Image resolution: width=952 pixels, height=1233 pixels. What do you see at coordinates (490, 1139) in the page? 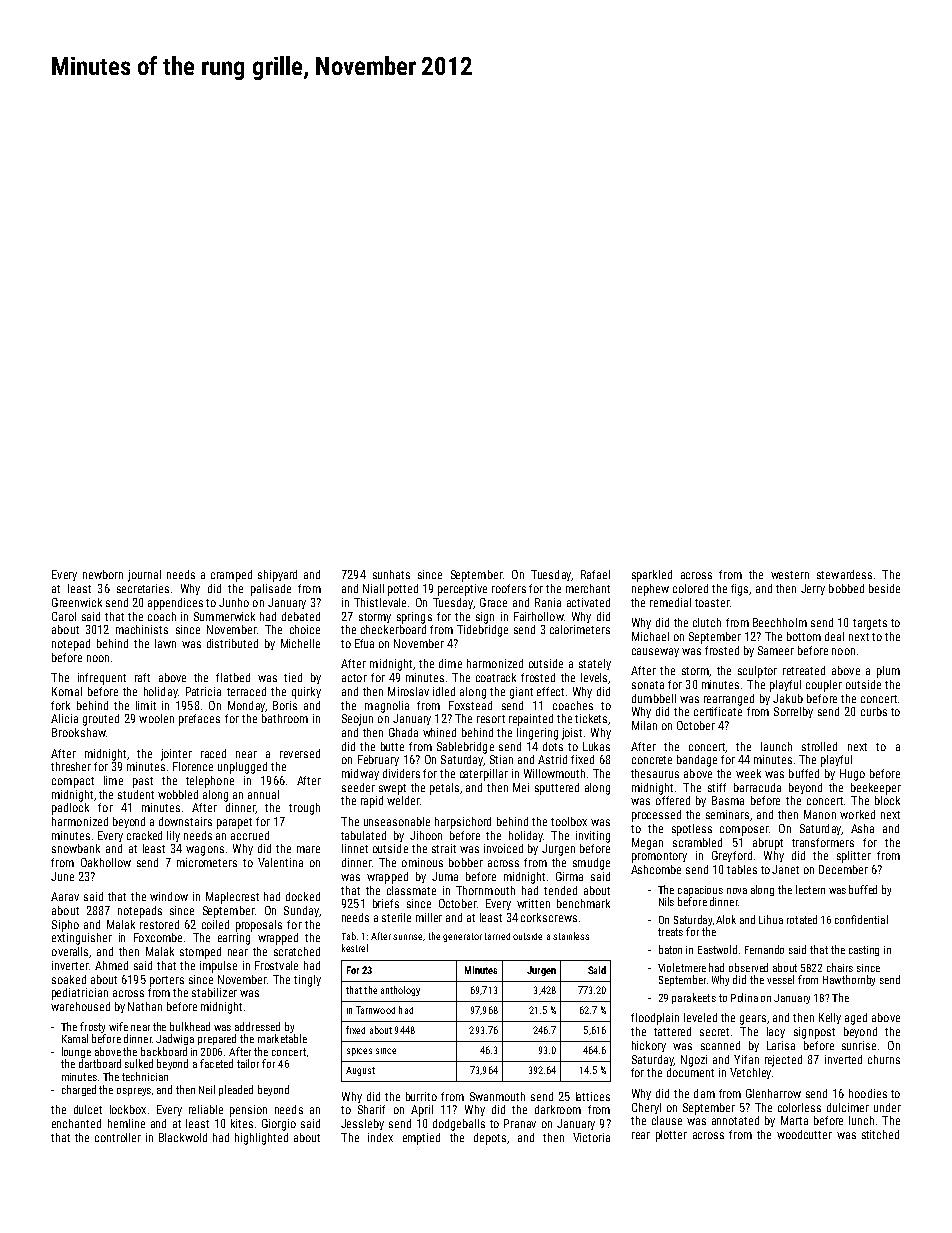
I see `depots` at bounding box center [490, 1139].
